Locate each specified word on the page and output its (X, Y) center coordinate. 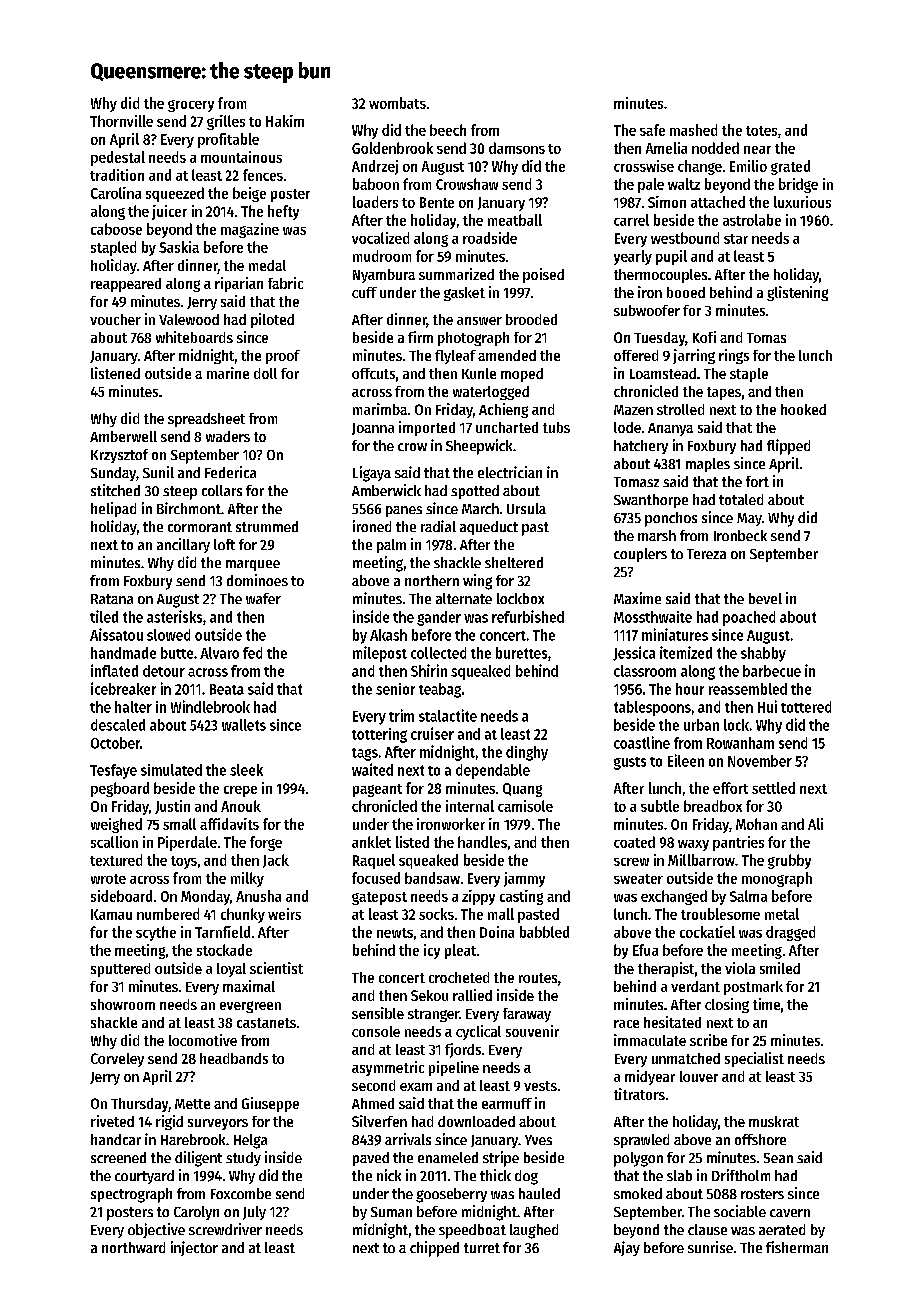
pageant (377, 790)
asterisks (174, 616)
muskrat (774, 1121)
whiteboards (194, 337)
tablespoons (652, 708)
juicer (169, 212)
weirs (284, 914)
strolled (680, 409)
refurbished (528, 616)
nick (389, 1175)
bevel (765, 598)
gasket (464, 294)
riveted (112, 1121)
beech (448, 130)
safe (652, 130)
